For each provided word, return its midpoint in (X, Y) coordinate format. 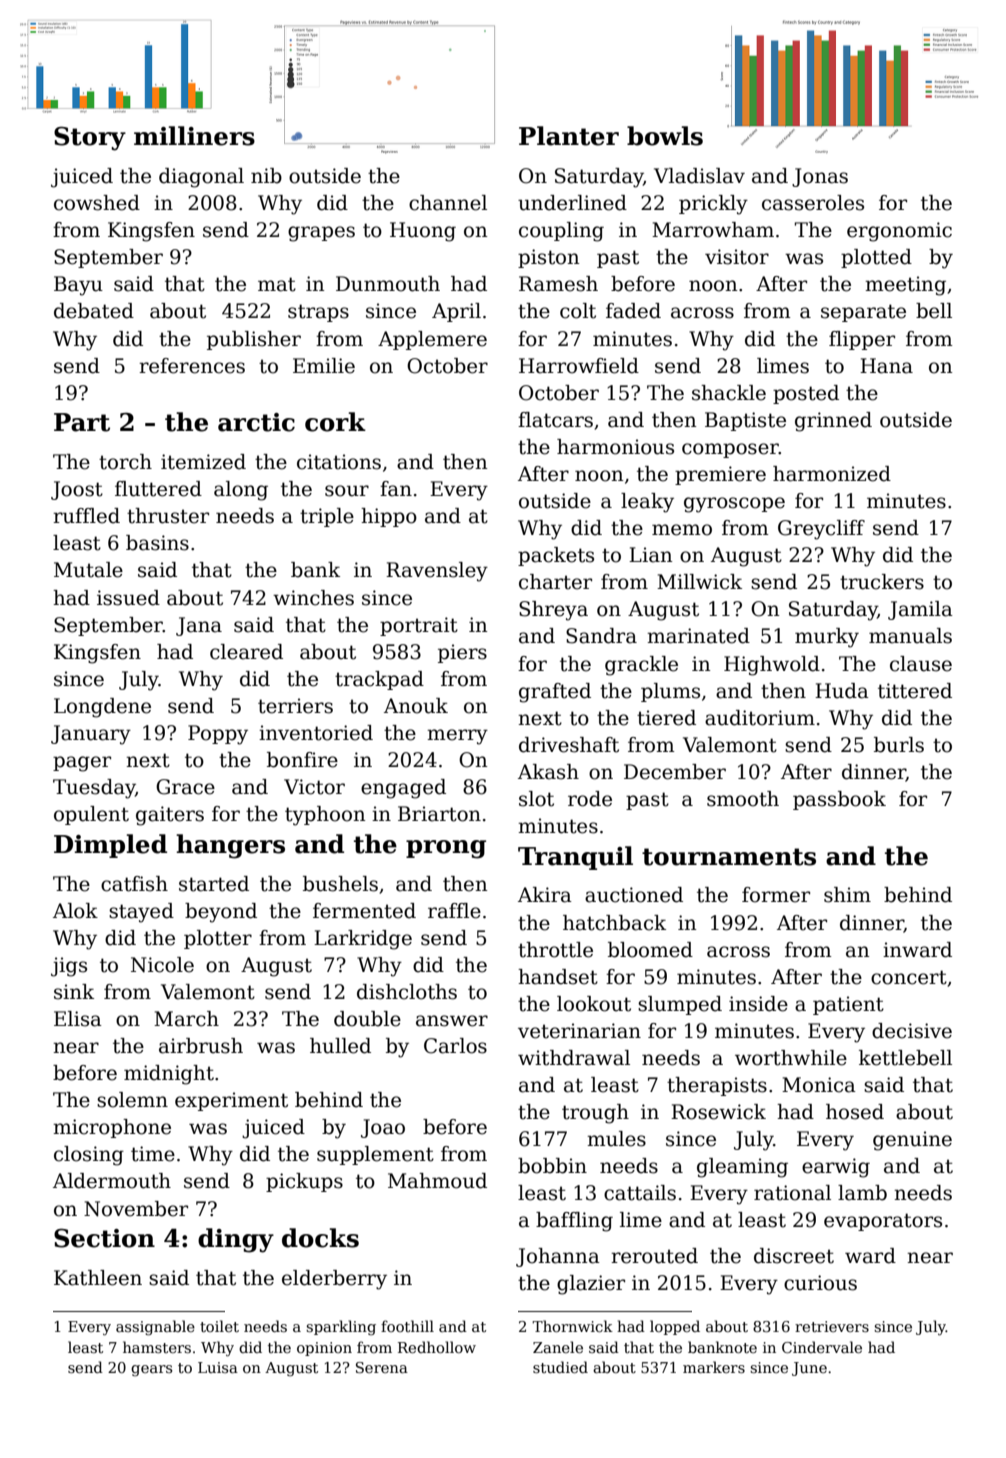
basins (157, 543)
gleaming (742, 1168)
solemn (132, 1100)
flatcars (555, 420)
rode (590, 799)
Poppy (218, 735)
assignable (155, 1328)
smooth (743, 799)
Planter (569, 136)
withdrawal (574, 1058)
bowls (665, 136)
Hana (886, 366)
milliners (194, 136)
